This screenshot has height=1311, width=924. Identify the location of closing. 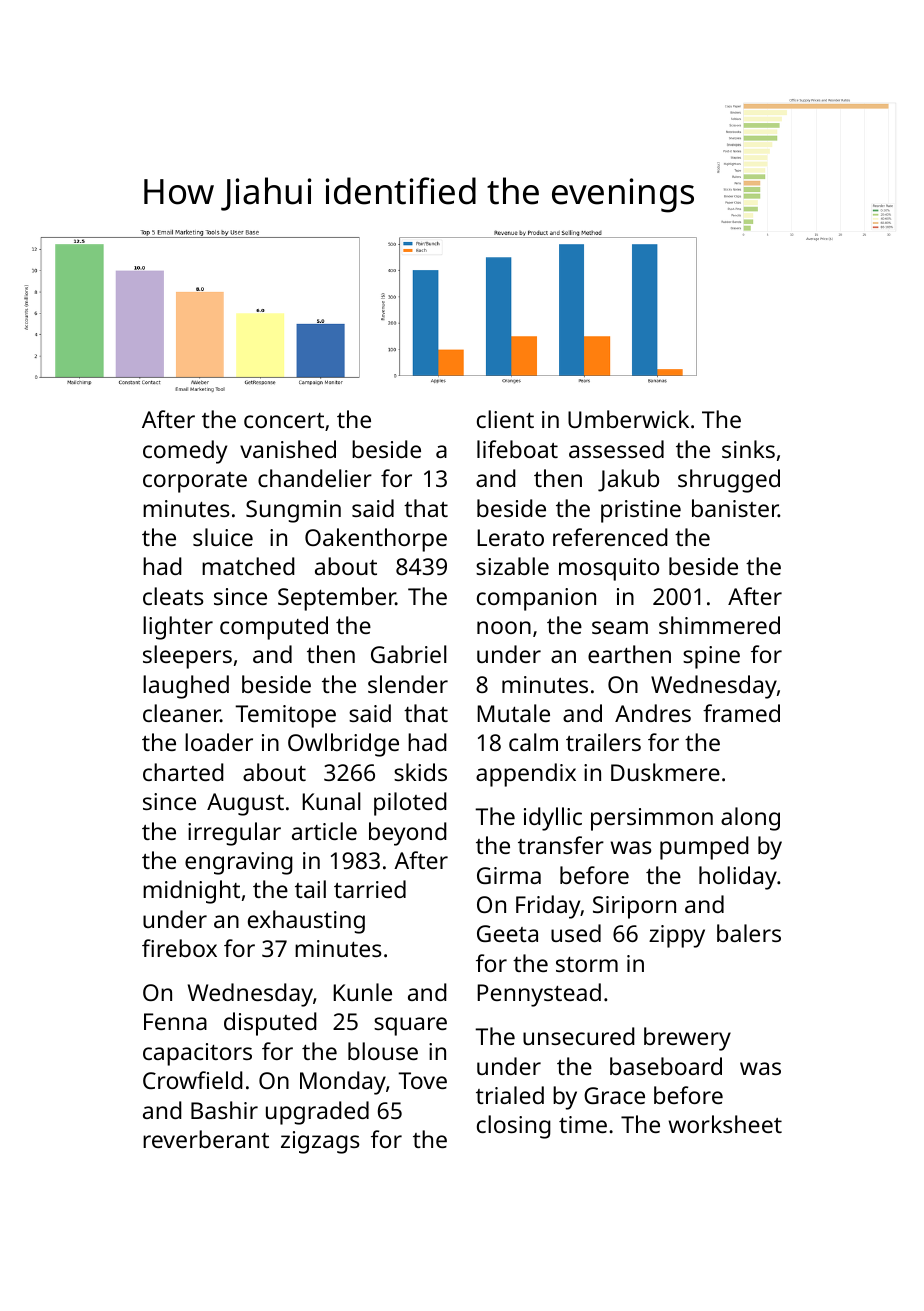
(514, 1127).
